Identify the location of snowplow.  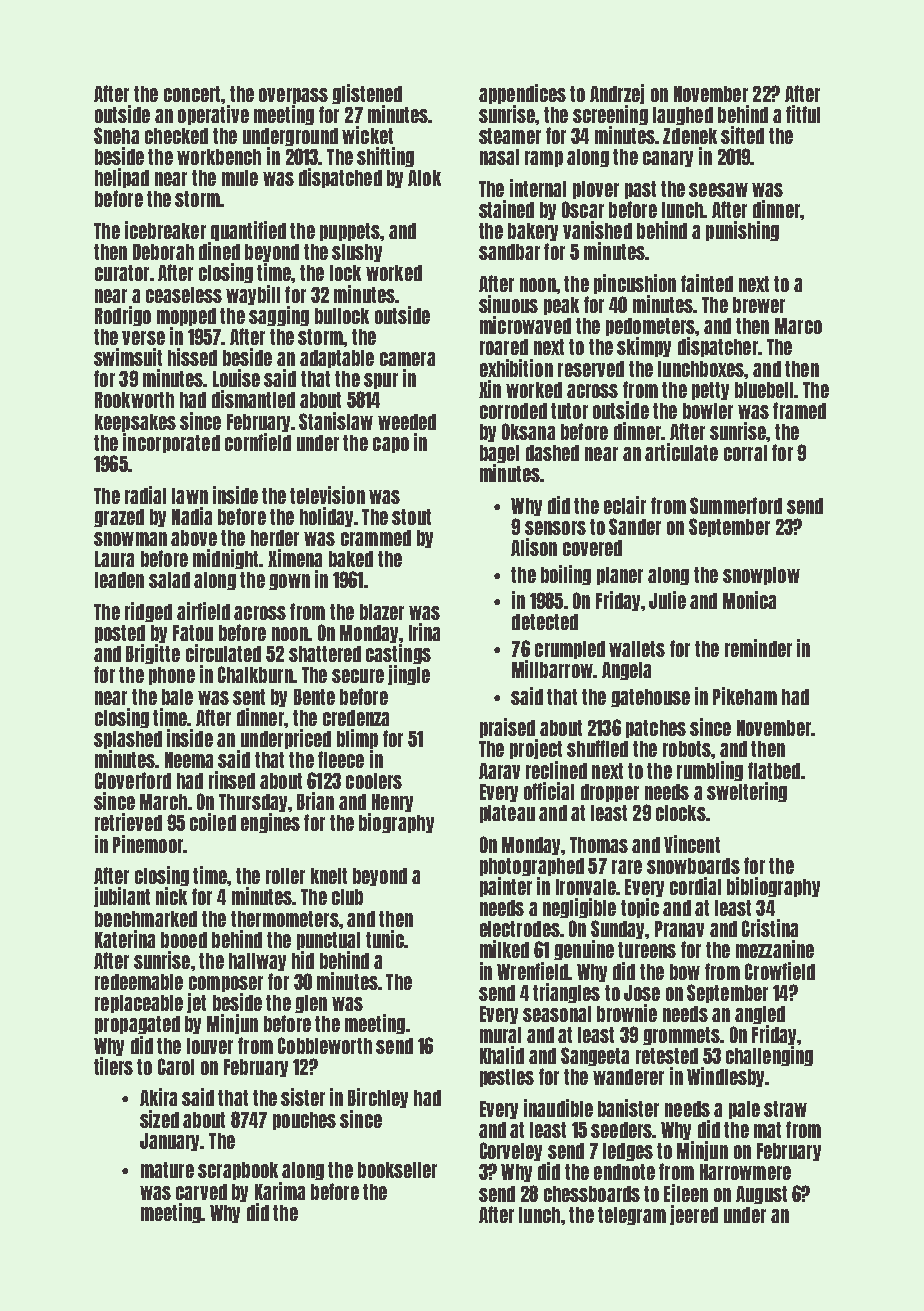
(761, 576).
